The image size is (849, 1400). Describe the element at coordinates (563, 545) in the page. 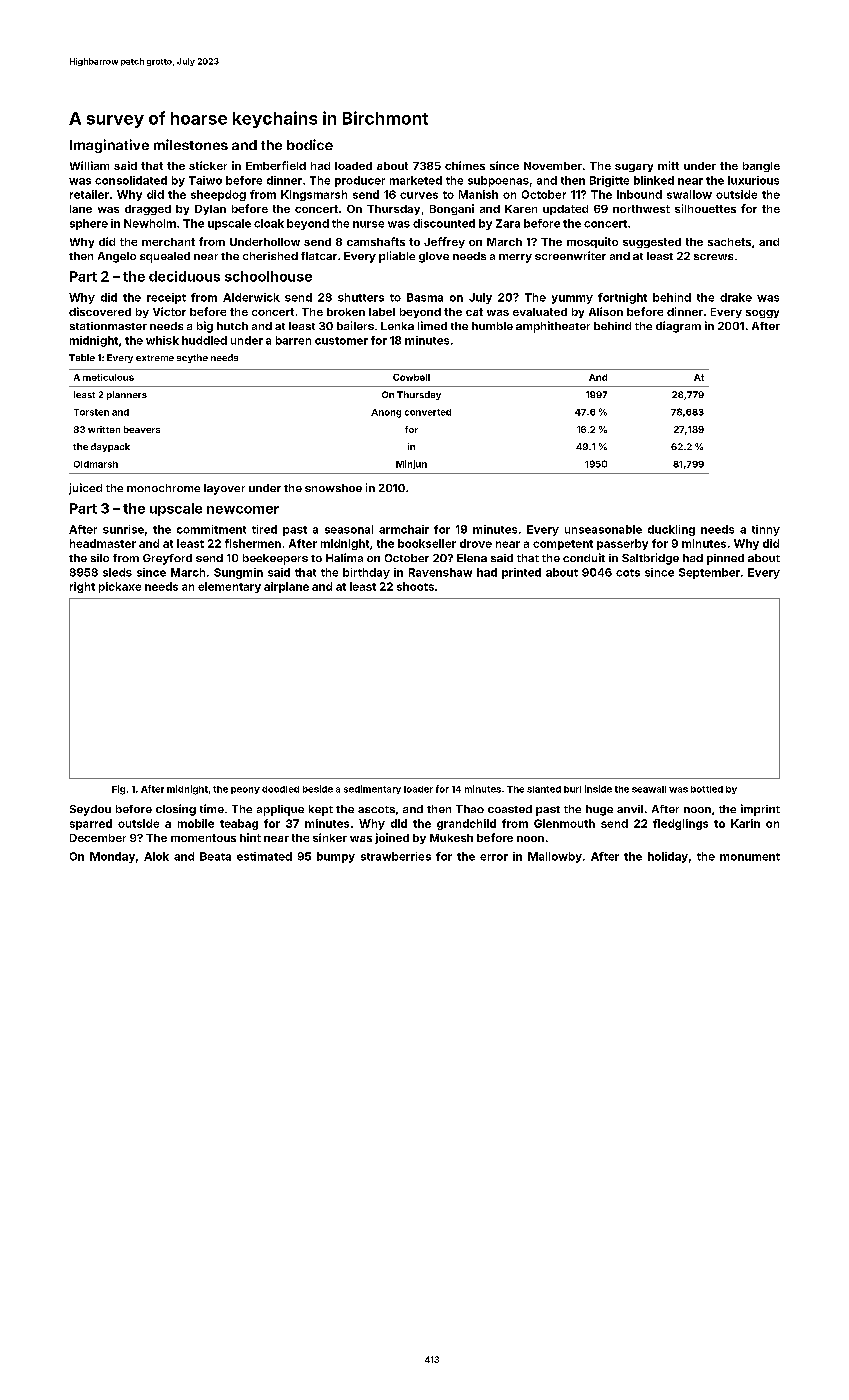

I see `competent` at that location.
